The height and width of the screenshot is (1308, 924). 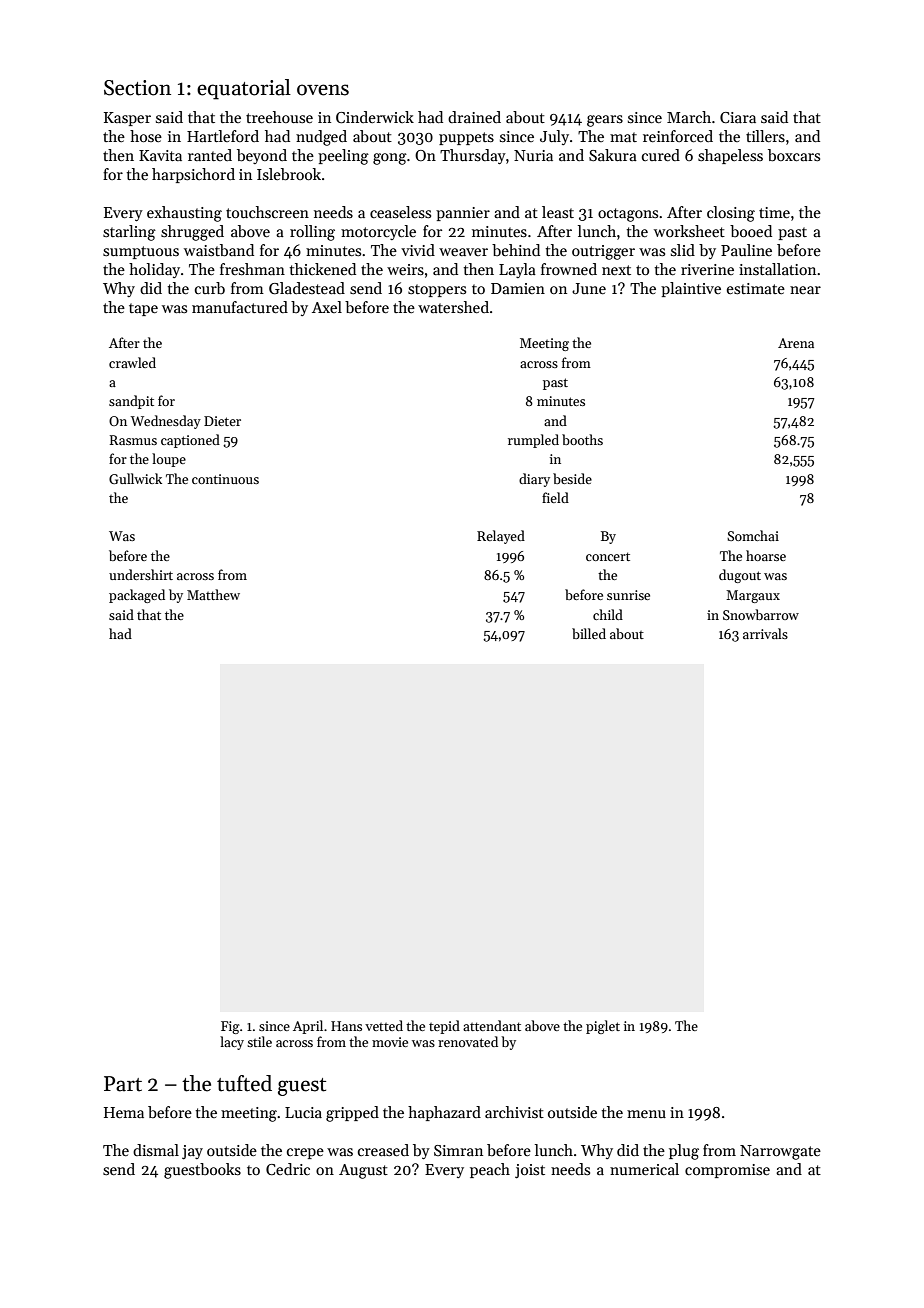 What do you see at coordinates (589, 633) in the screenshot?
I see `billed` at bounding box center [589, 633].
